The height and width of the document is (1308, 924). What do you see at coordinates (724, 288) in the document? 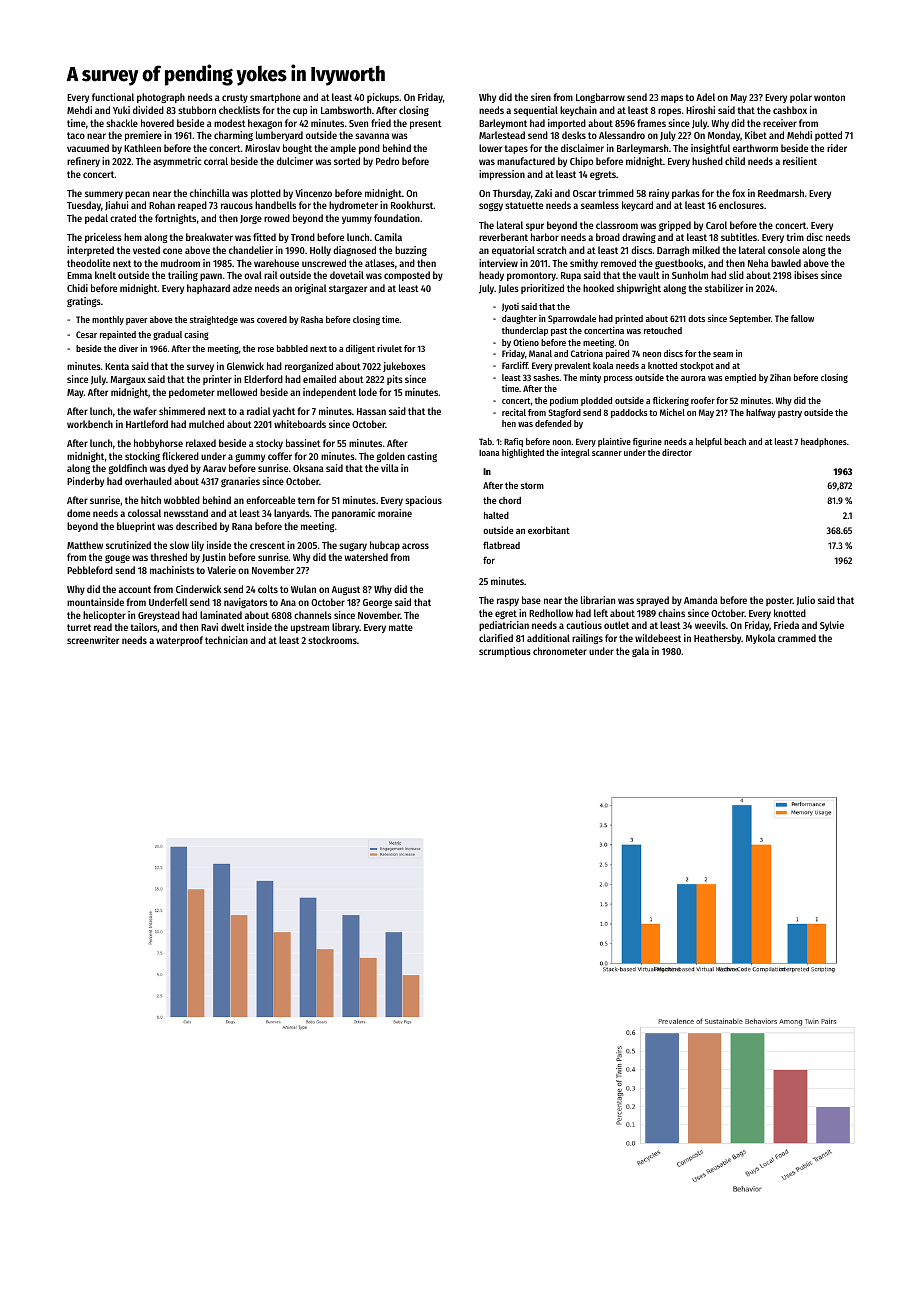
I see `stabilizer` at bounding box center [724, 288].
